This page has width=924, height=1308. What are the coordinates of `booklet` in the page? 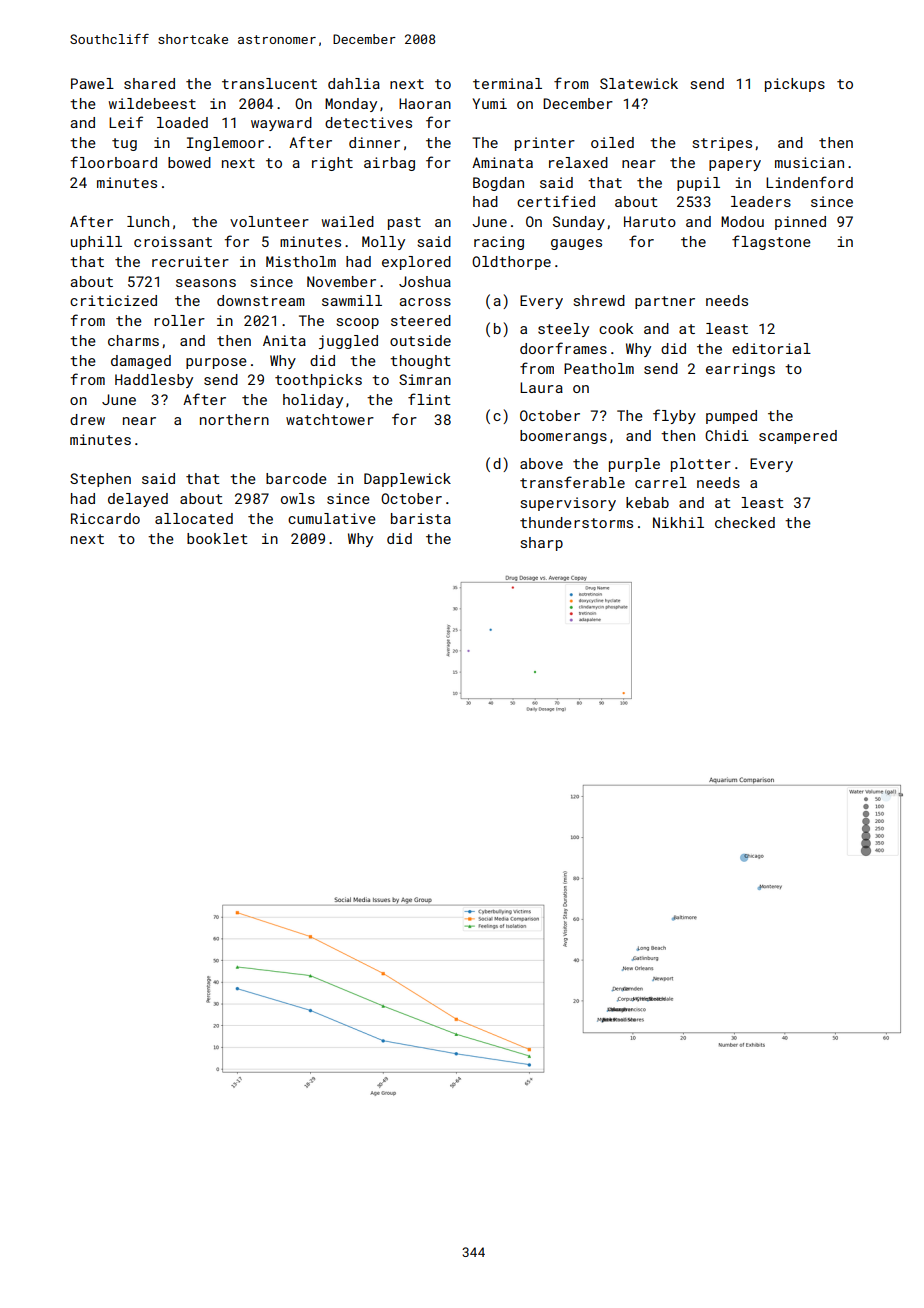 It's located at (217, 538).
